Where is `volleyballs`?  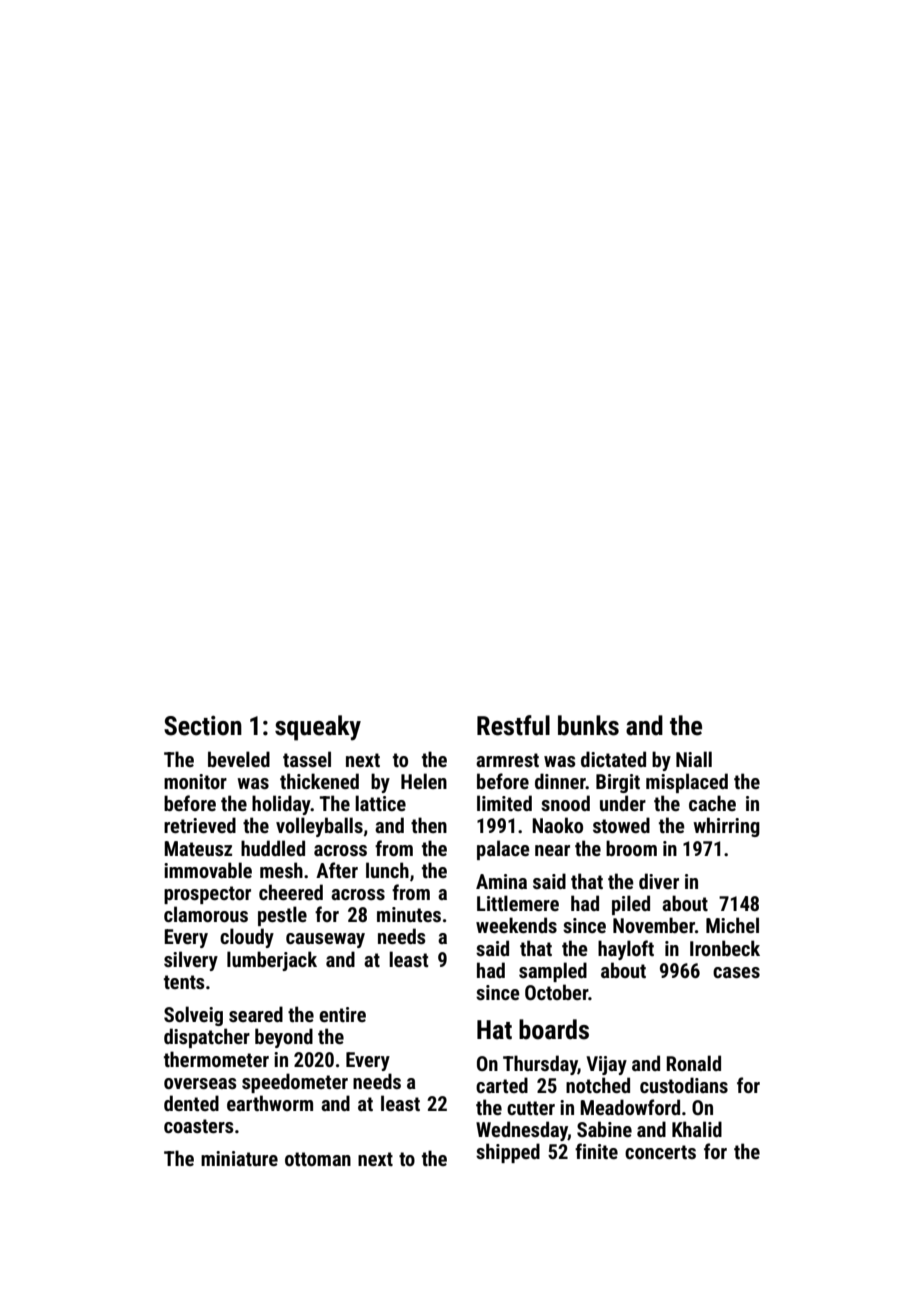 volleyballs is located at coordinates (319, 827).
